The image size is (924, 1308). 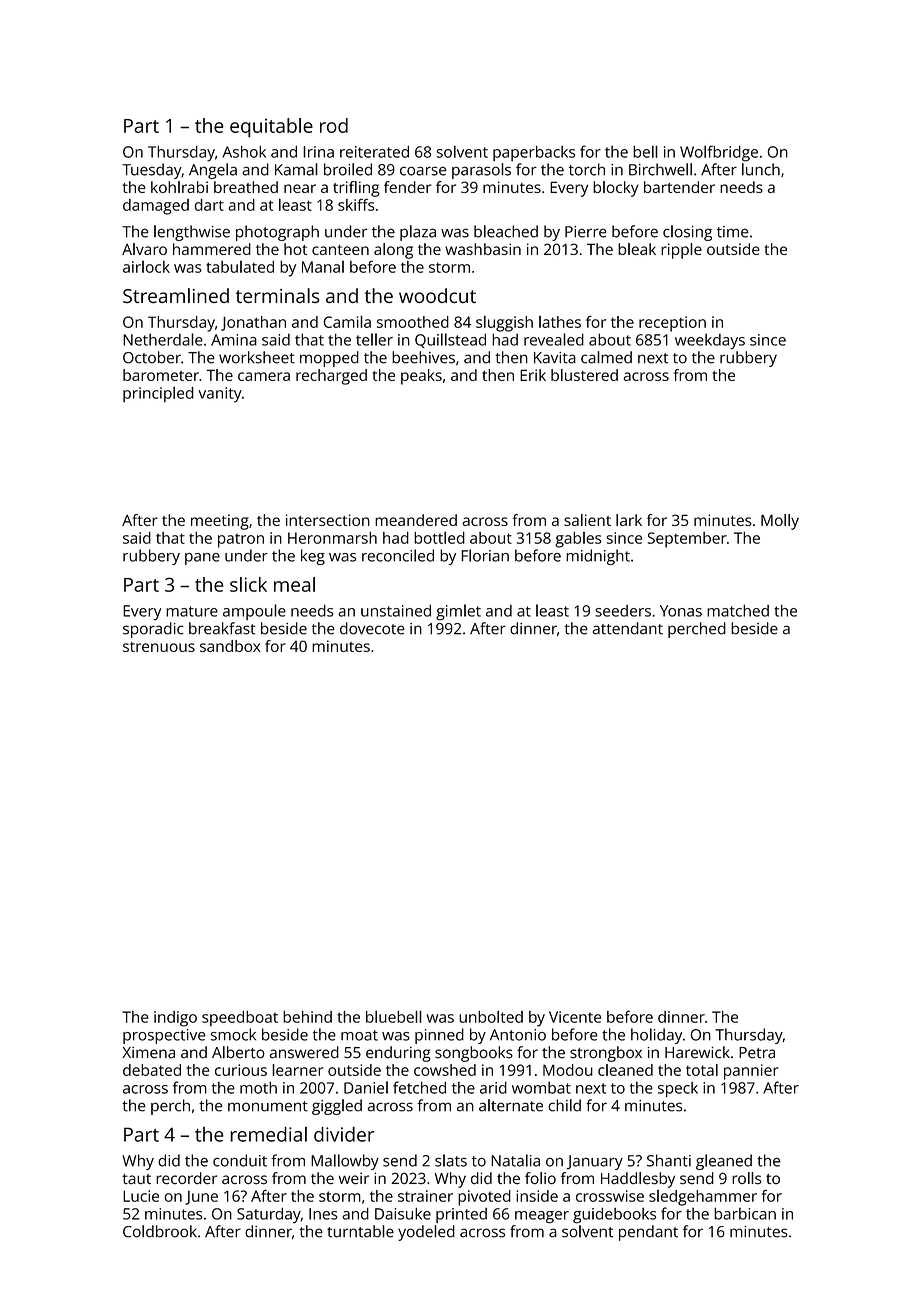 What do you see at coordinates (534, 153) in the document?
I see `paperbacks` at bounding box center [534, 153].
